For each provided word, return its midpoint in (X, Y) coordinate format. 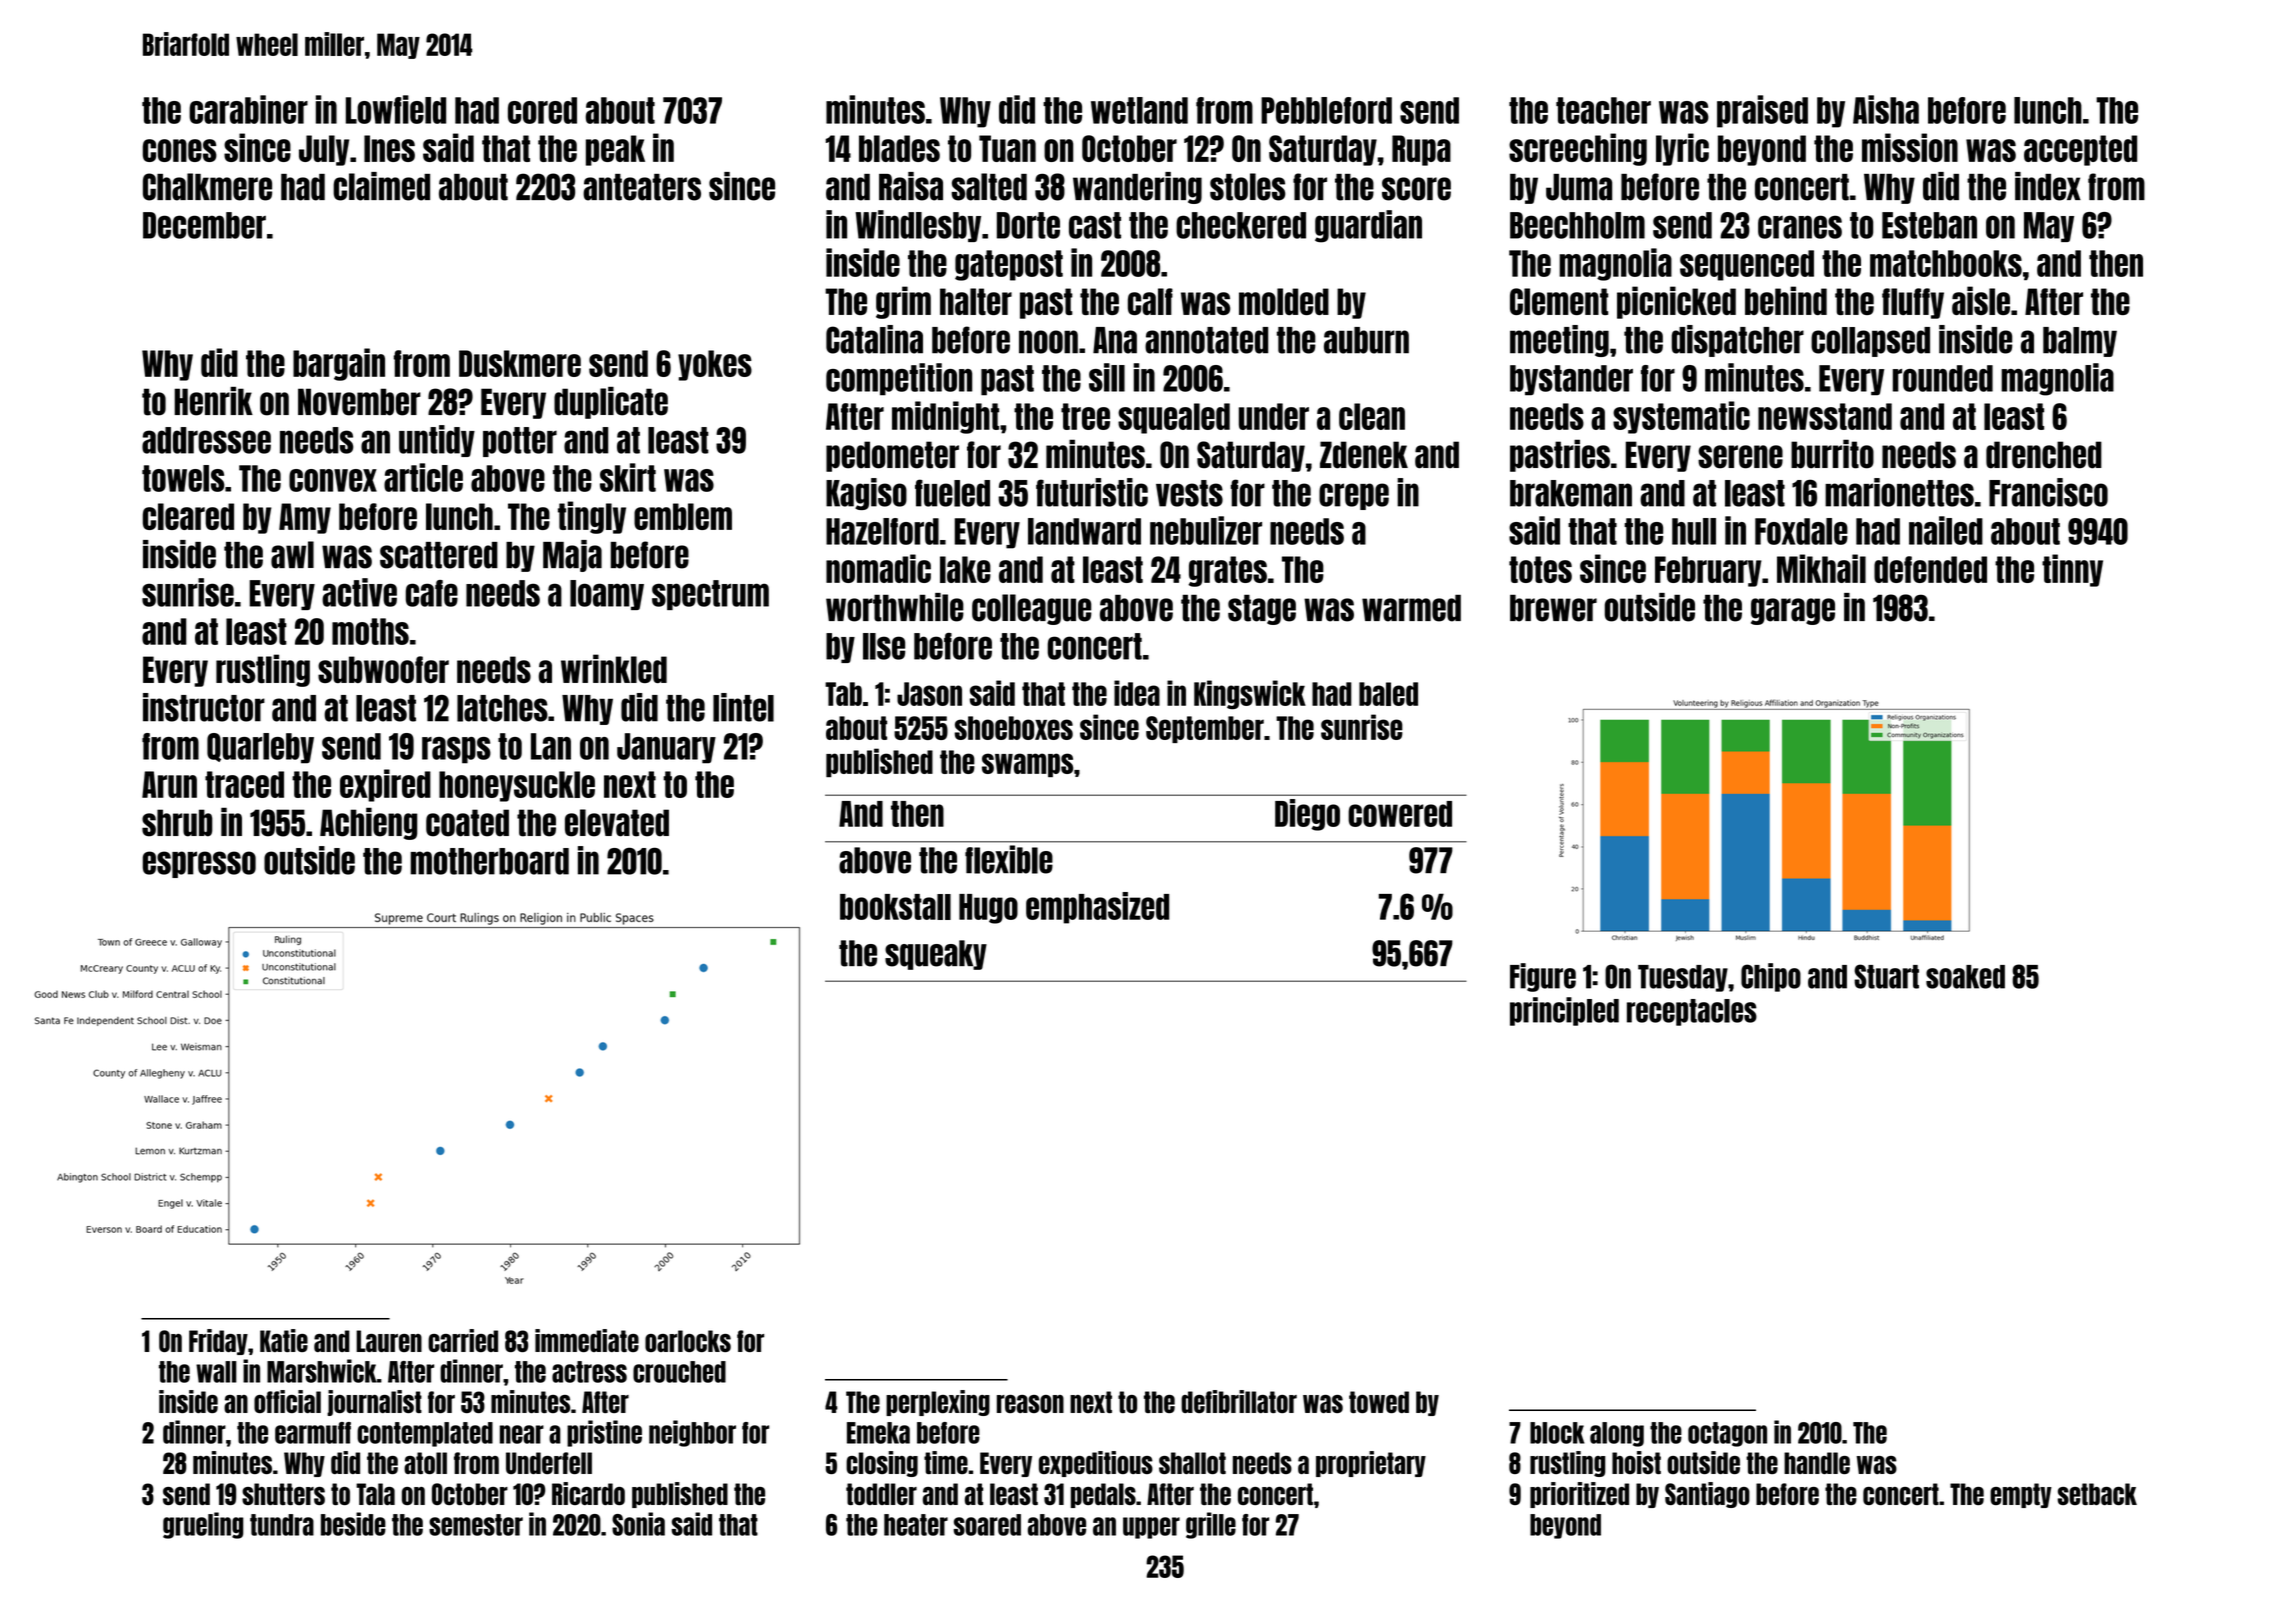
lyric (1682, 149)
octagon (1727, 1434)
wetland (1139, 110)
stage (1262, 609)
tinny (2072, 570)
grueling (203, 1525)
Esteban (1929, 225)
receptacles (1692, 1012)
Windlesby (918, 226)
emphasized (1097, 908)
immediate (587, 1340)
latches (502, 708)
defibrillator (1239, 1401)
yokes (715, 365)
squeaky (936, 955)
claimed (381, 186)
